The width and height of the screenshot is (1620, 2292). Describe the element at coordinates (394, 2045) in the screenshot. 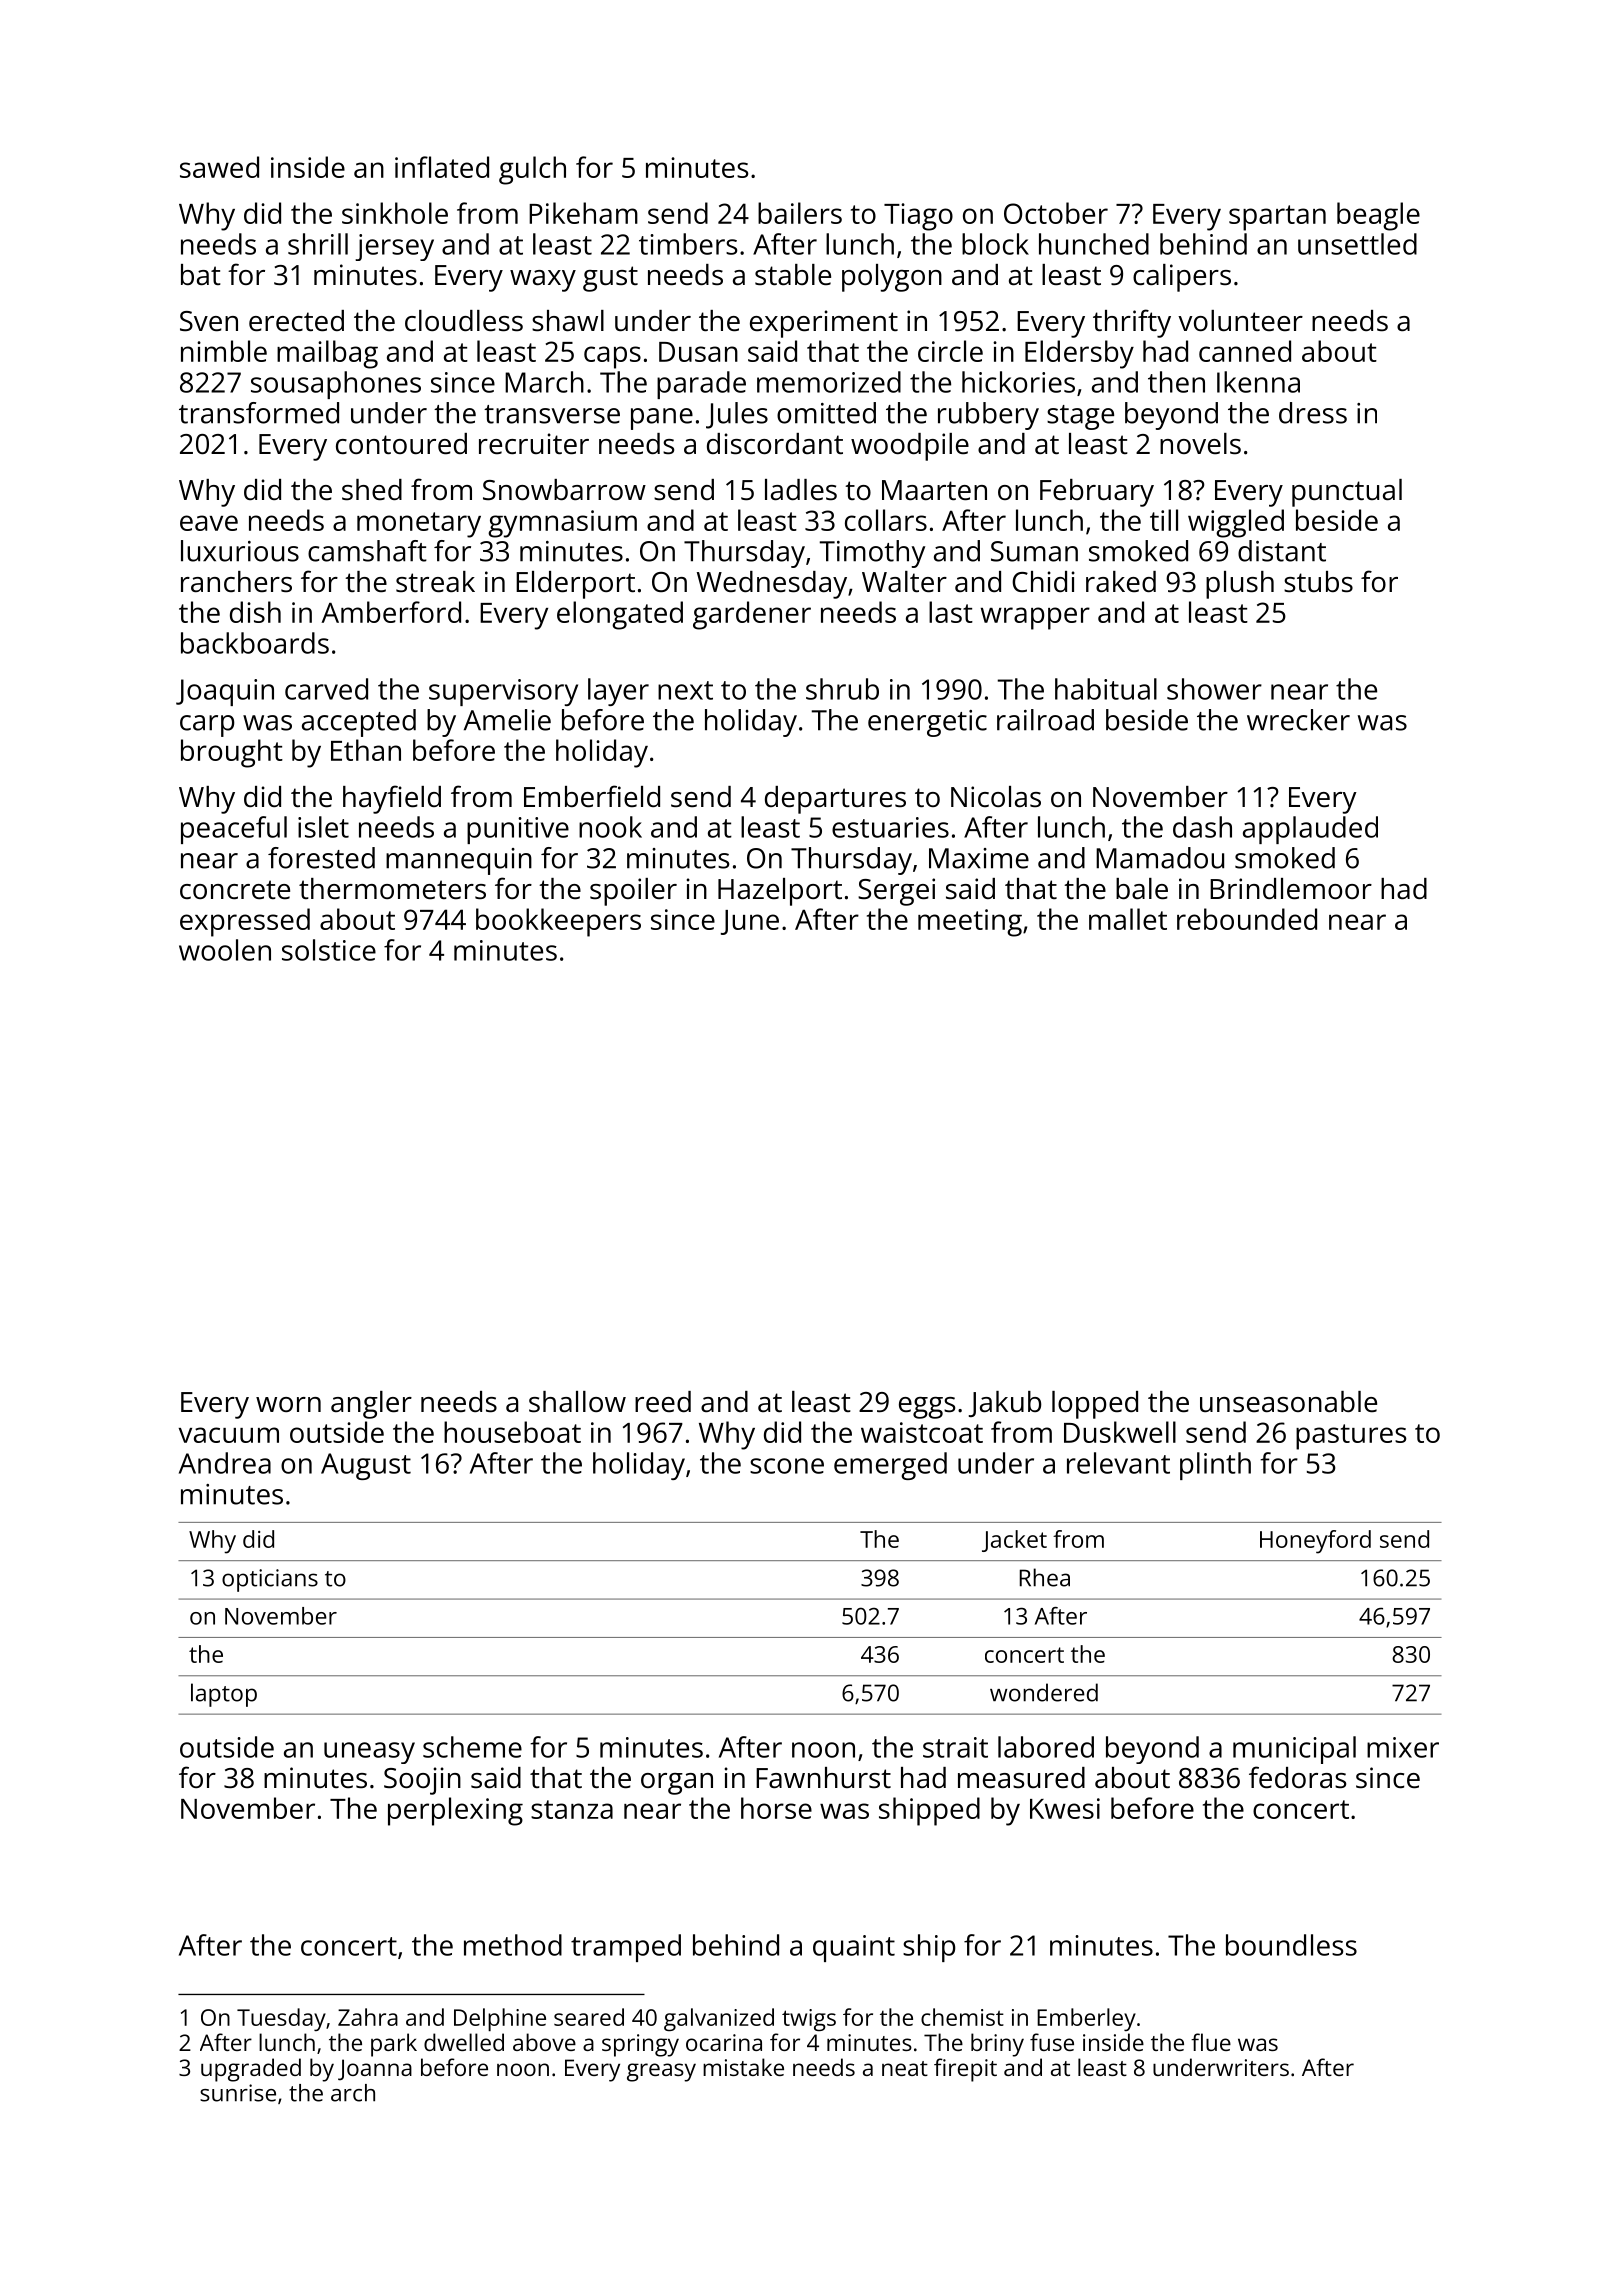

I see `park` at that location.
